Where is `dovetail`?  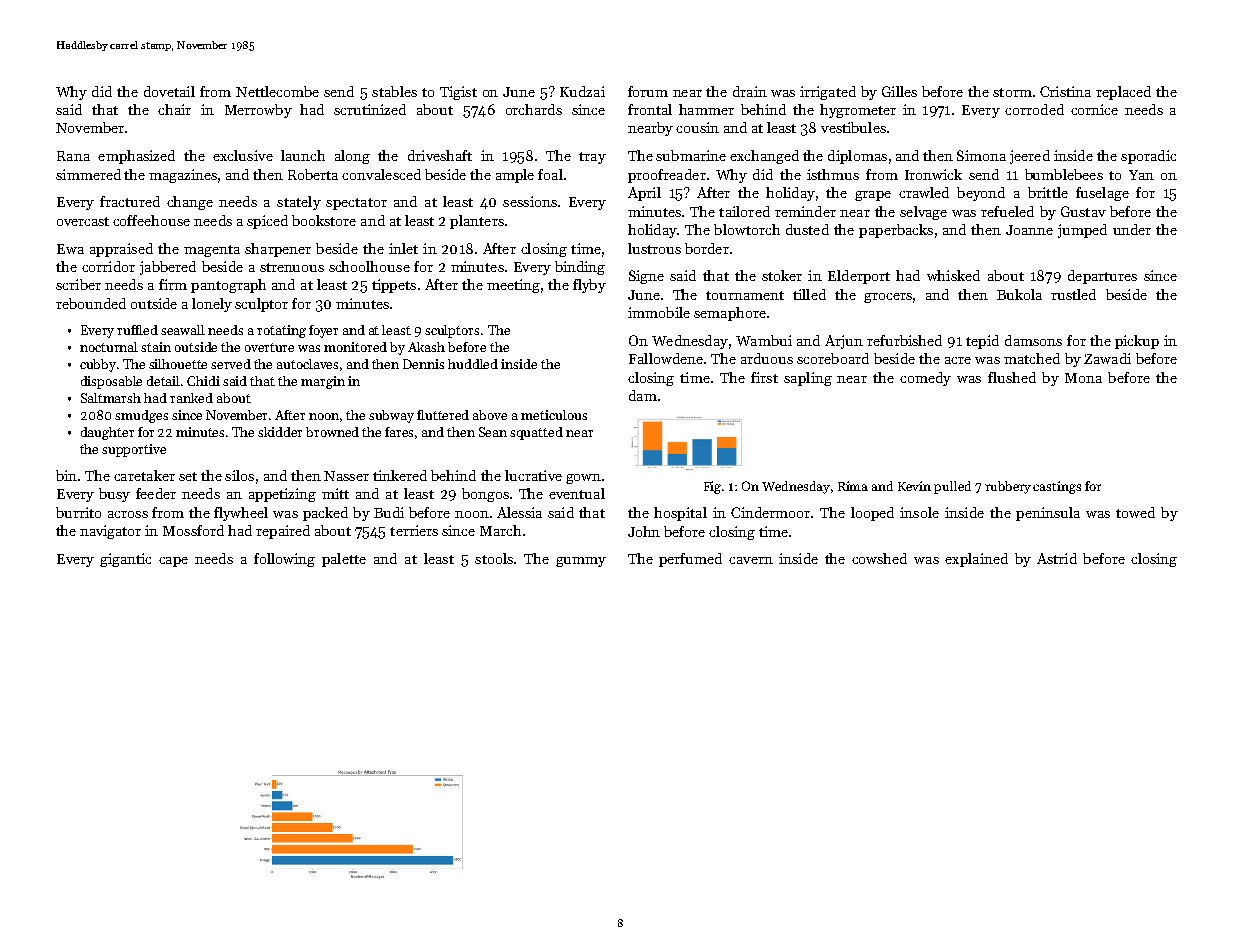
dovetail is located at coordinates (169, 91).
